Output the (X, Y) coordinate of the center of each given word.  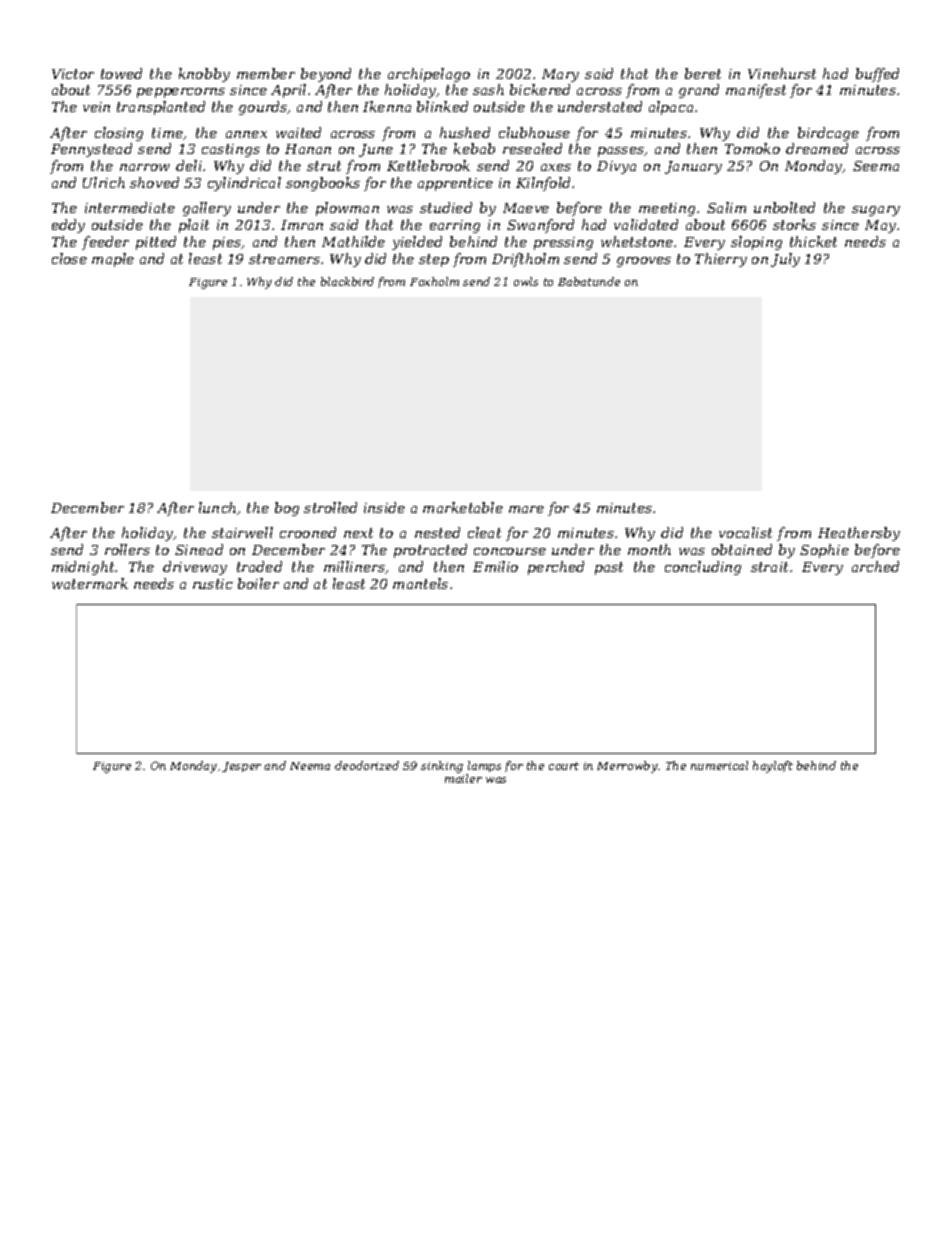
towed (121, 73)
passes (621, 152)
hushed (465, 132)
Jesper (241, 767)
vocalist (745, 532)
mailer (463, 778)
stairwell (242, 532)
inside (384, 507)
